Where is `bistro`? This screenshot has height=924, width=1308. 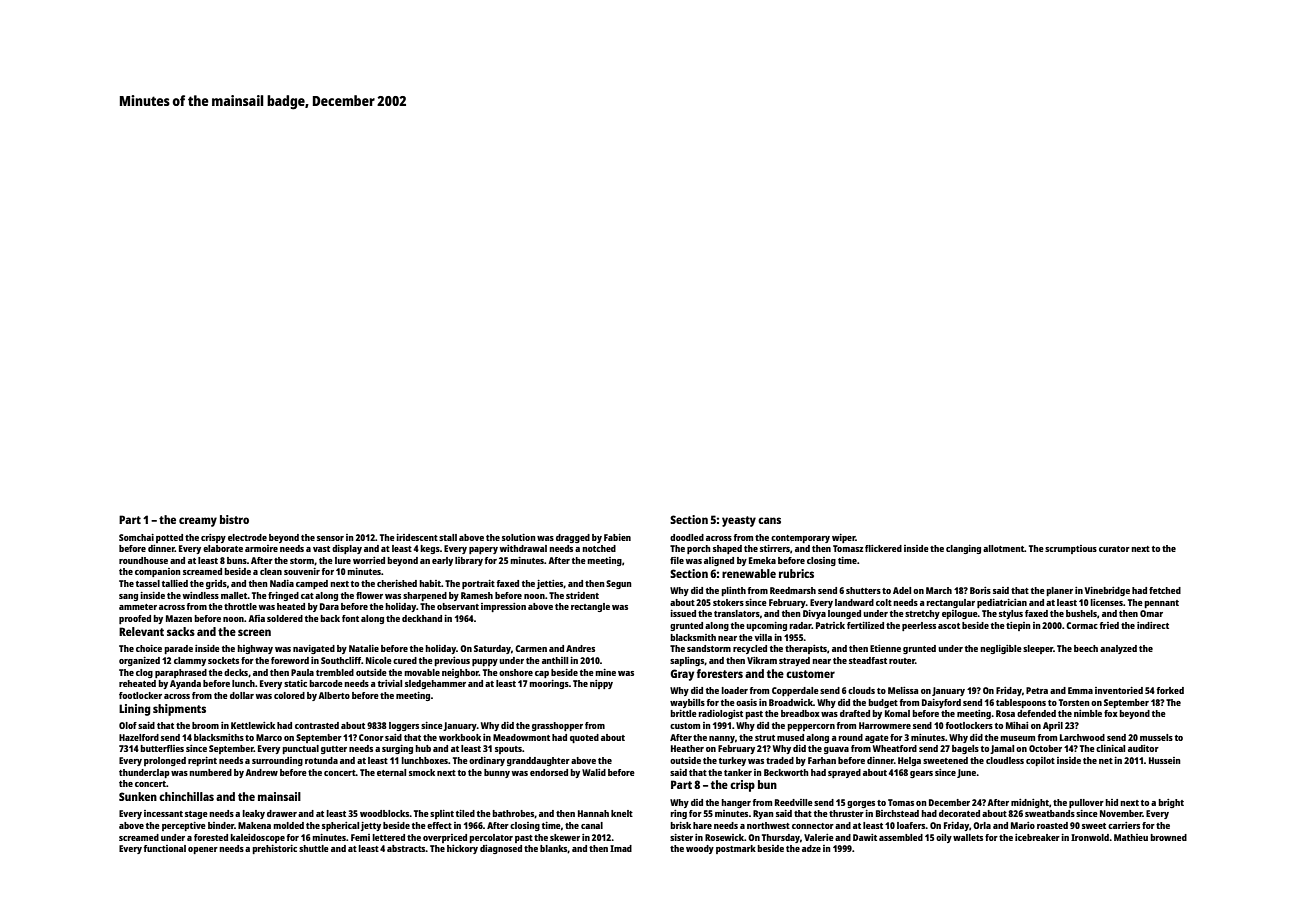 bistro is located at coordinates (234, 519).
